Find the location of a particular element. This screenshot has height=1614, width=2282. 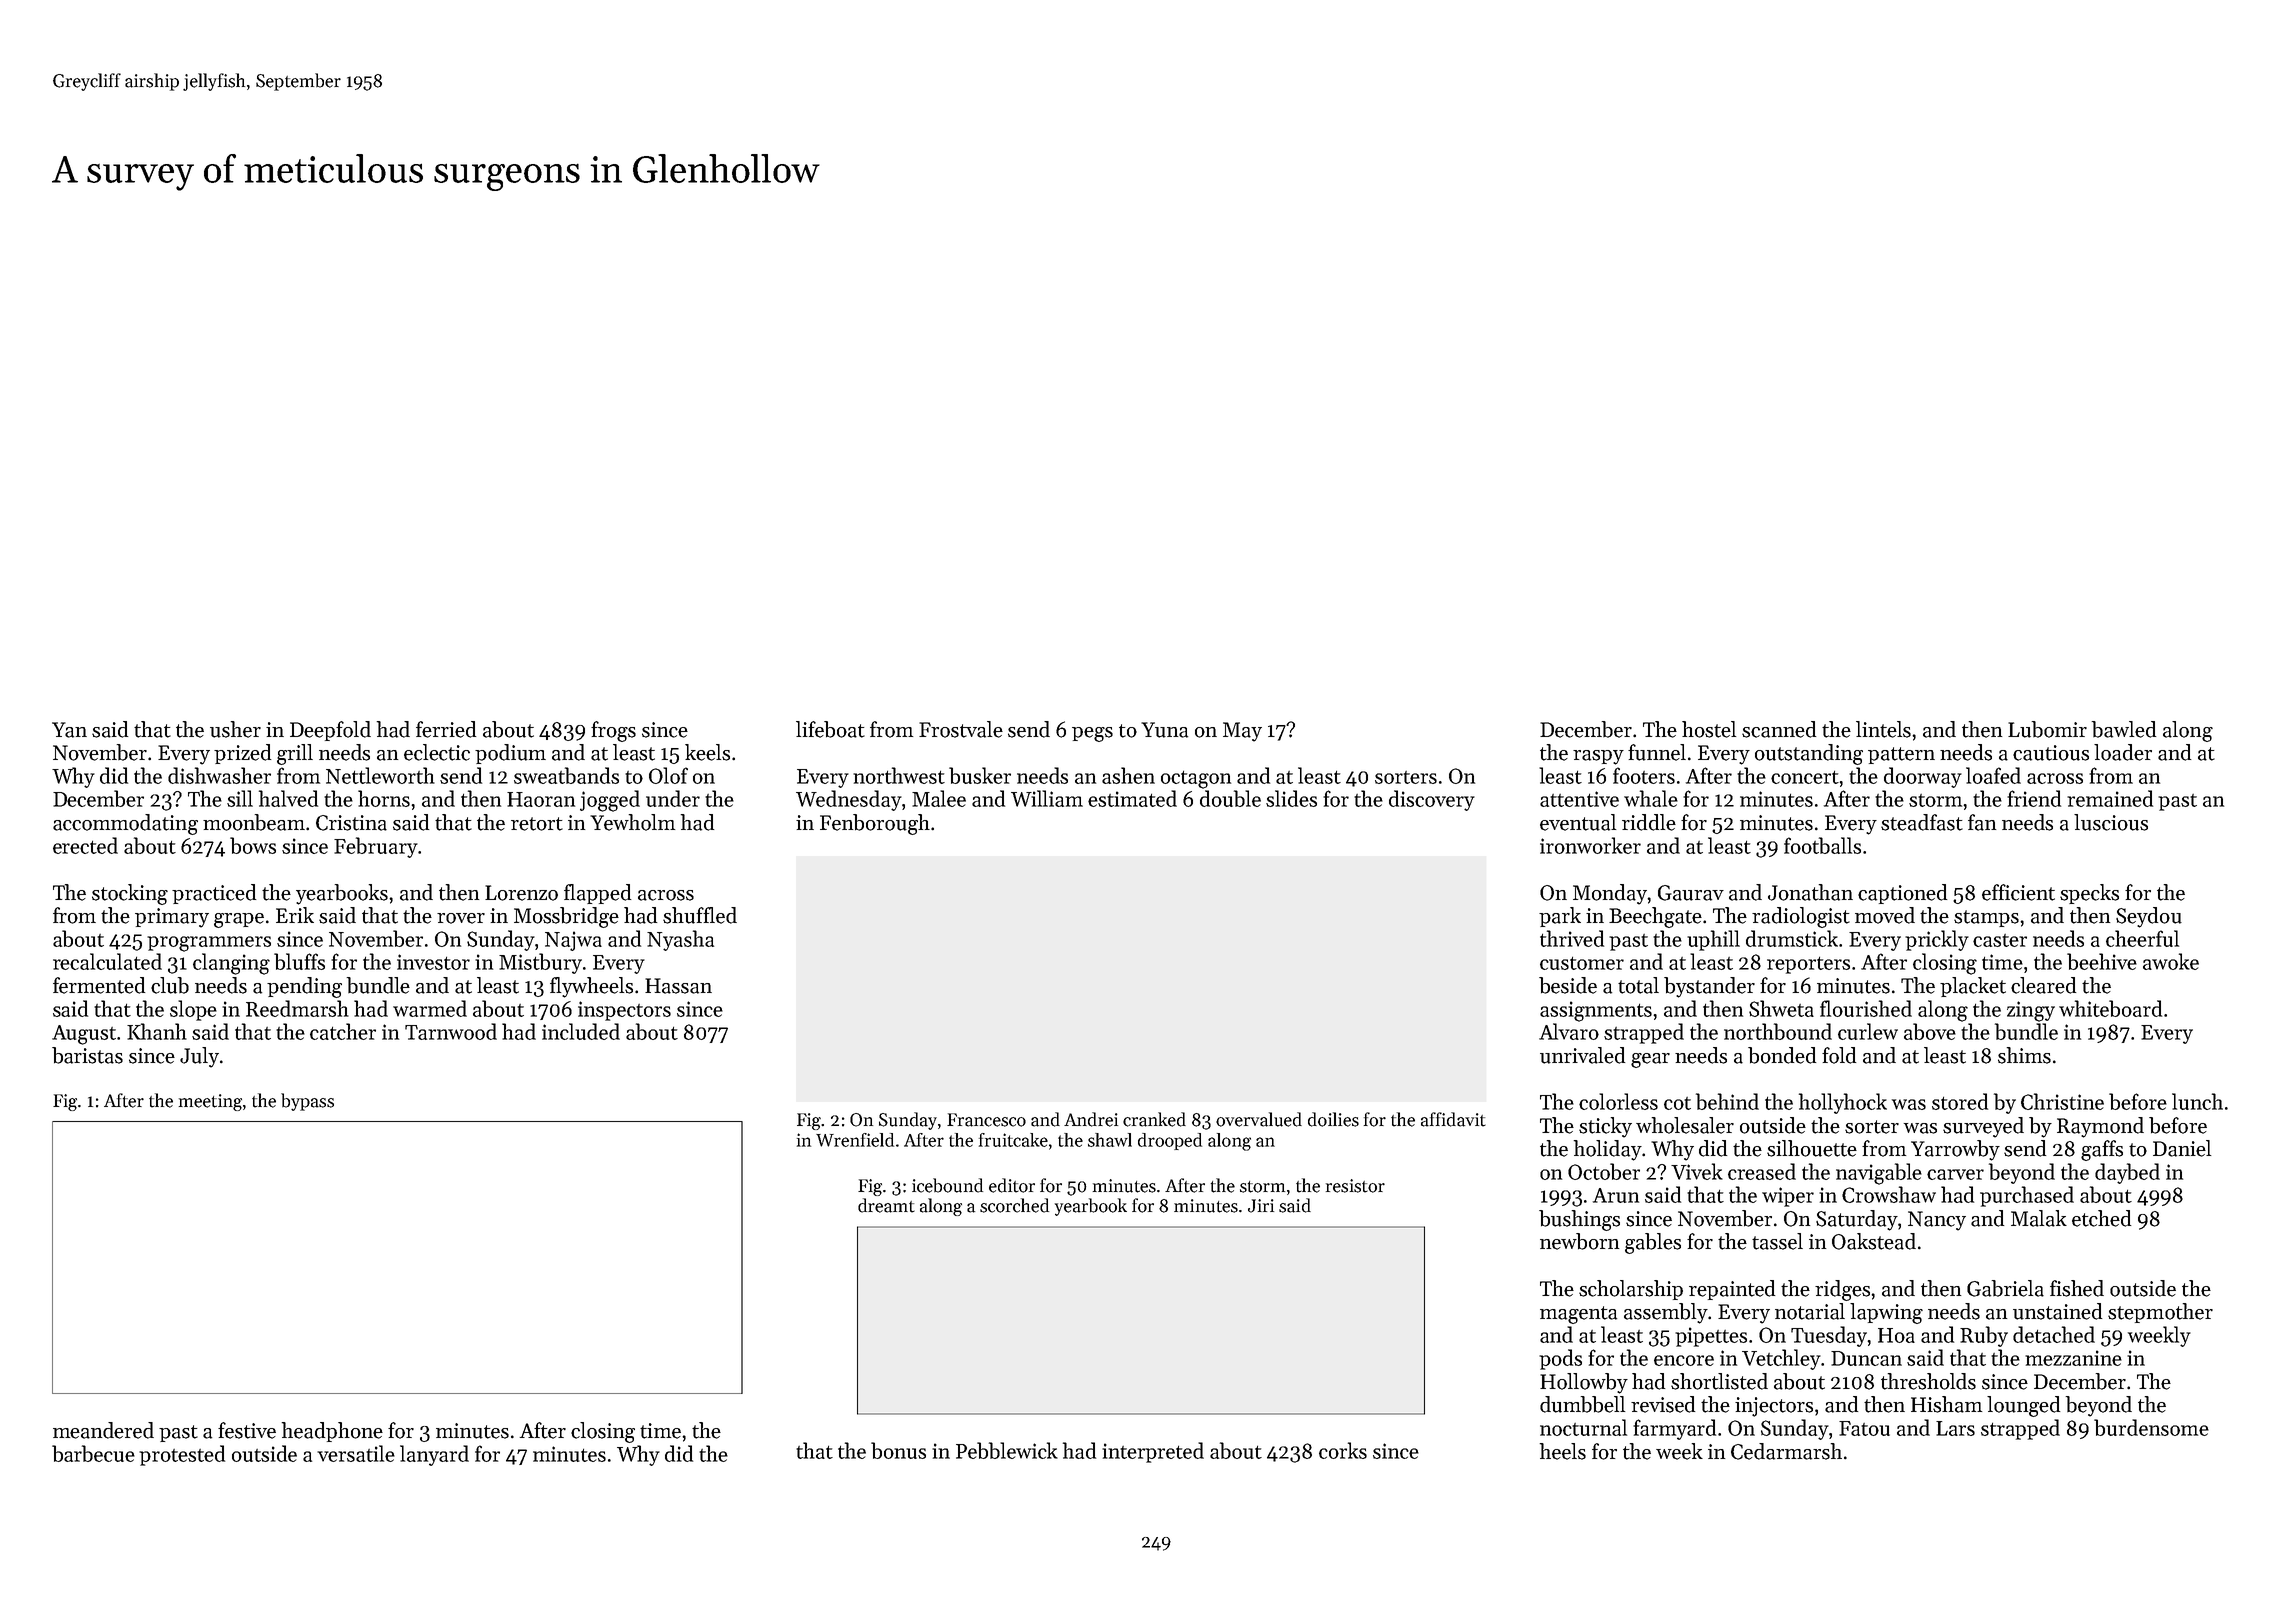

Lubomir is located at coordinates (2047, 729).
